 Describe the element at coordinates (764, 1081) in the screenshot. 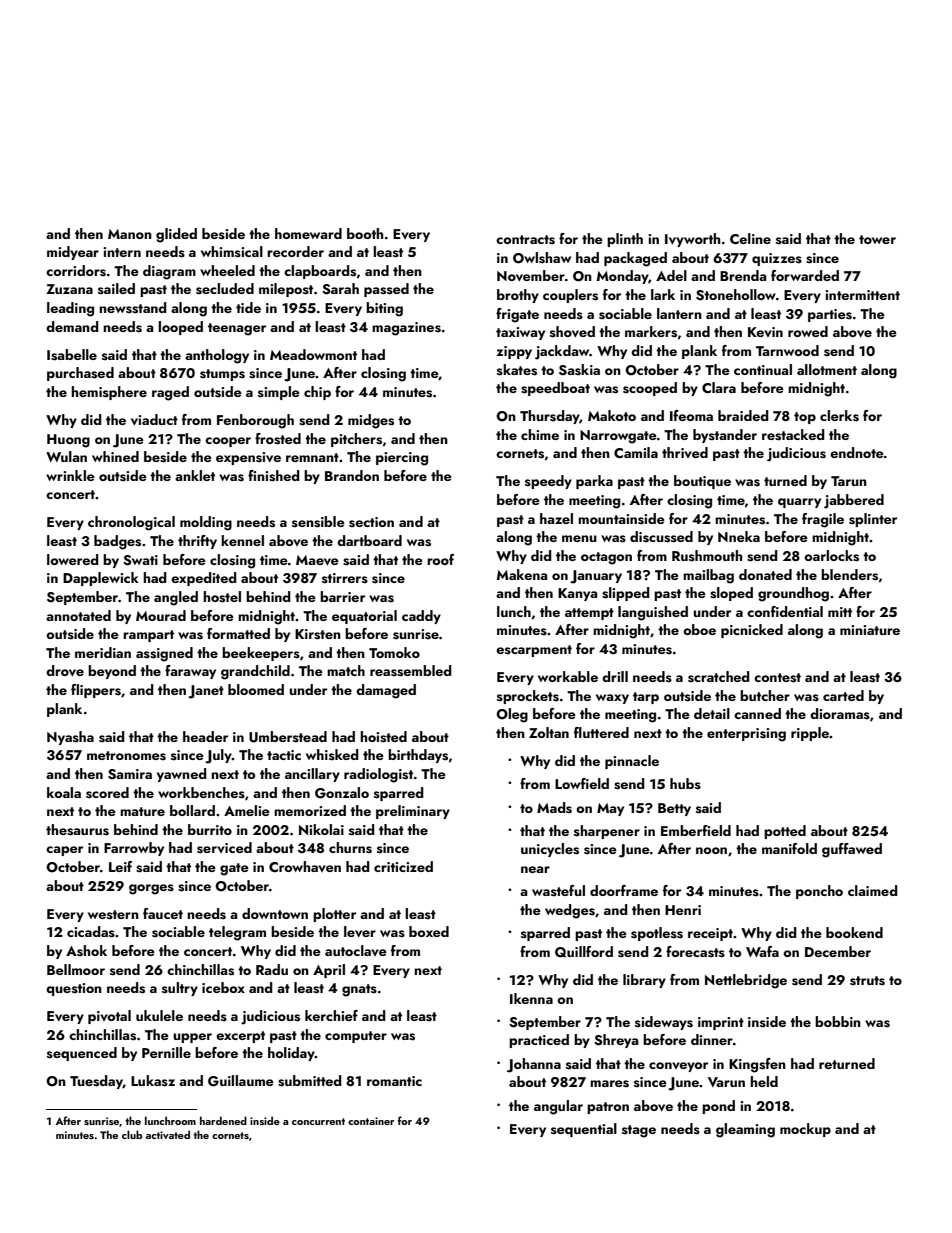

I see `held` at that location.
